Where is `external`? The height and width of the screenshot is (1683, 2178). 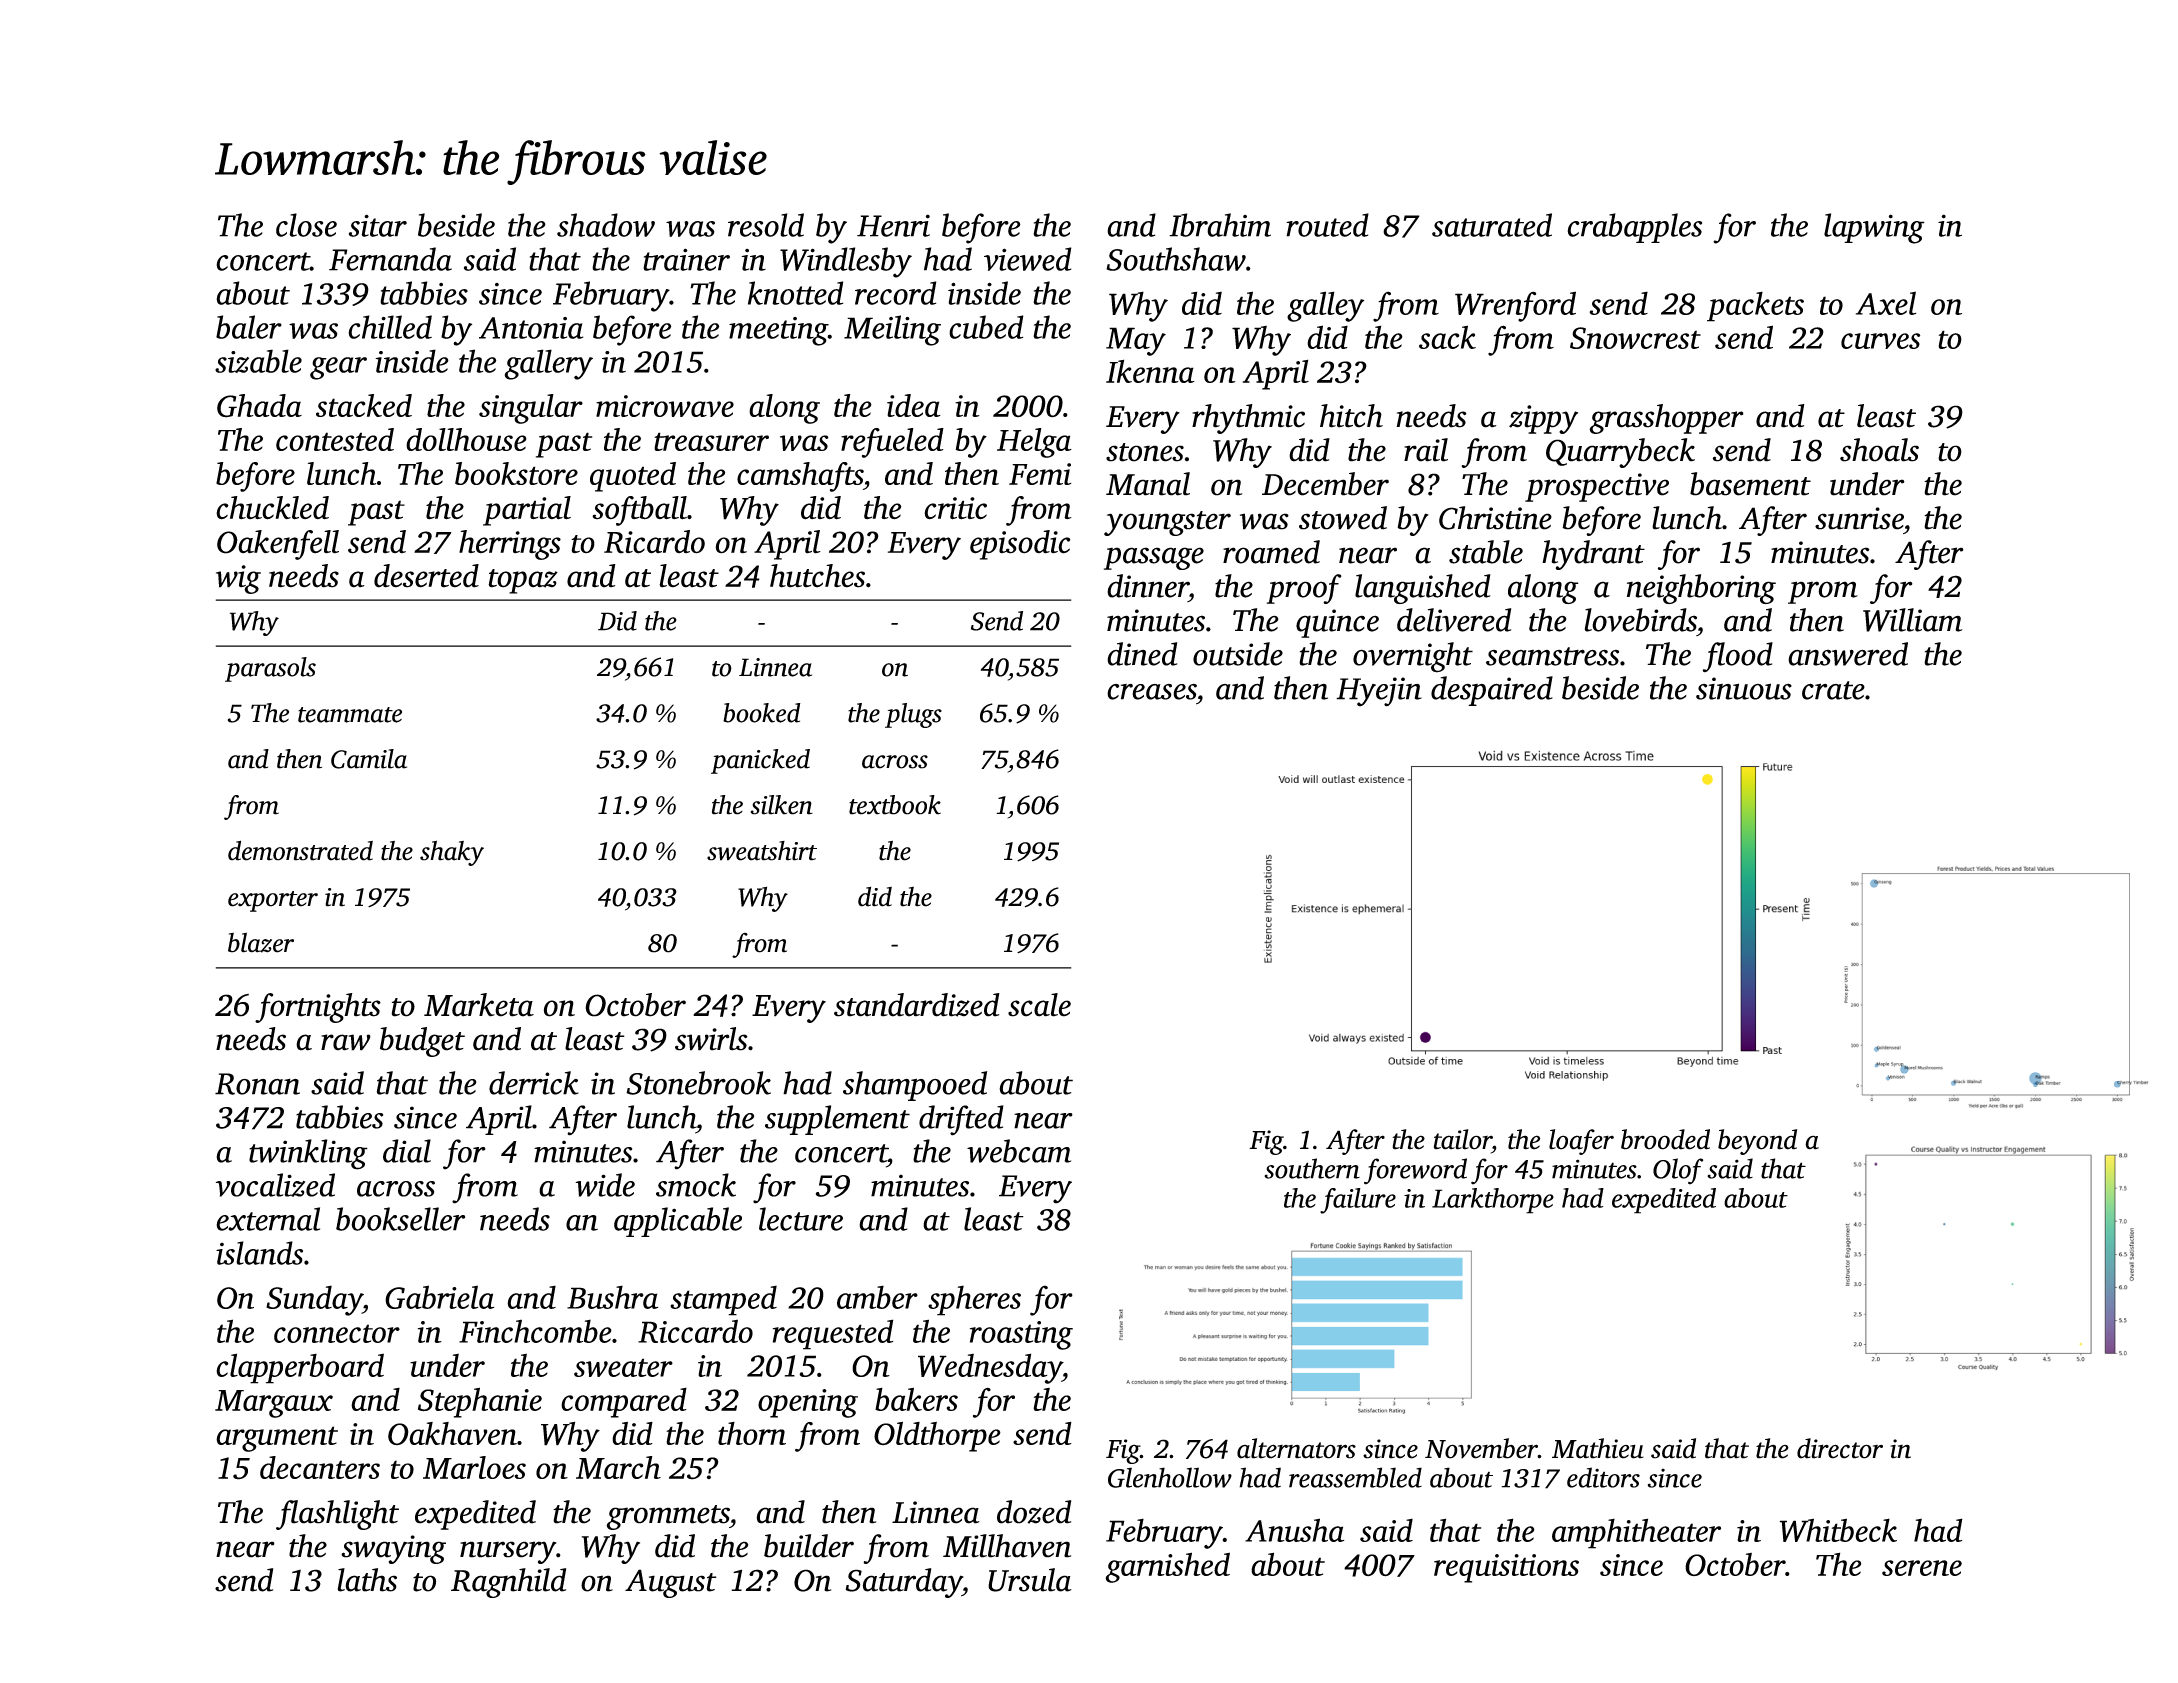
external is located at coordinates (268, 1219).
